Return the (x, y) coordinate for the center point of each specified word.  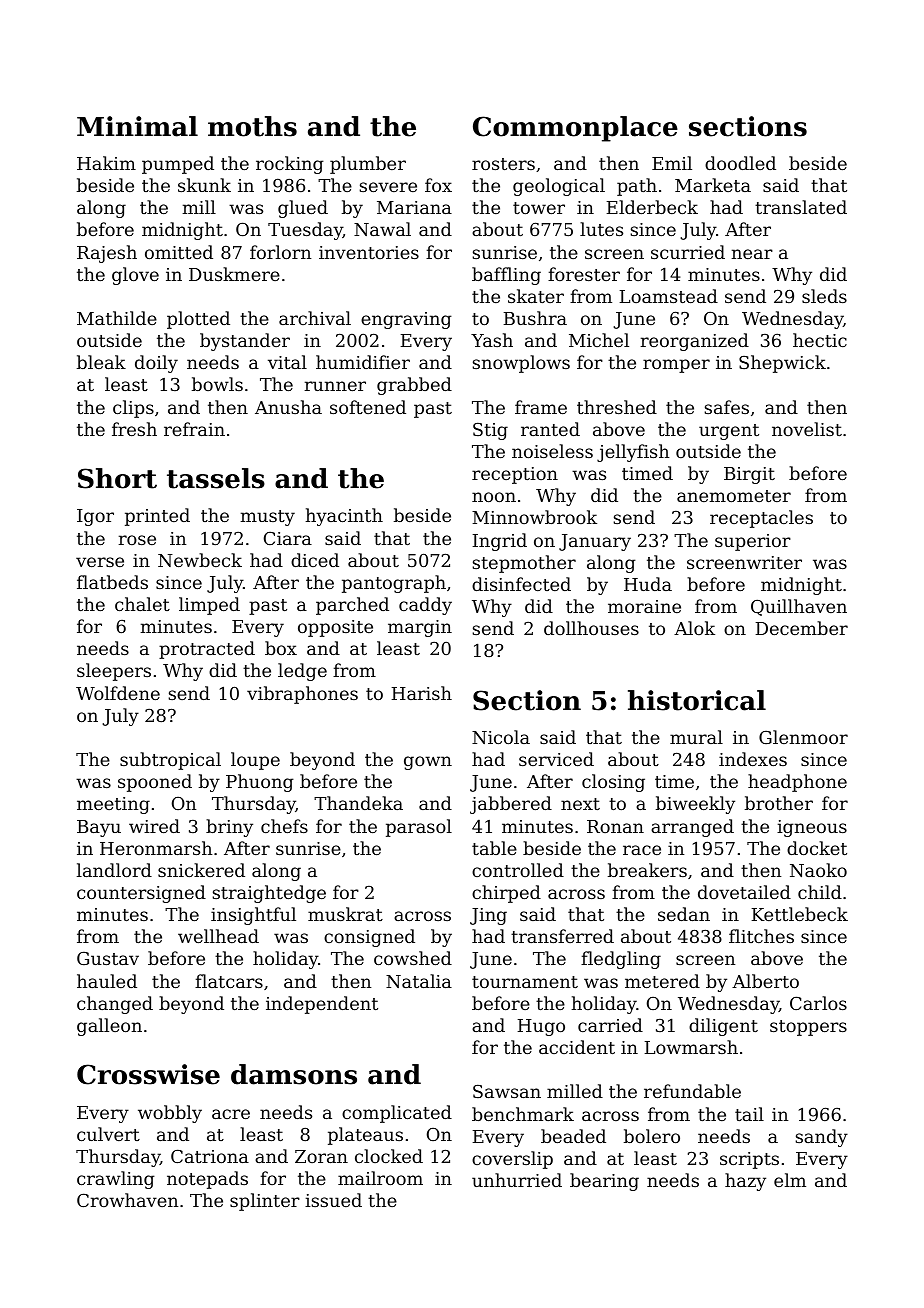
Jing (488, 916)
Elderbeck (652, 207)
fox (438, 185)
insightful (253, 916)
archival (315, 318)
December (802, 628)
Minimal (137, 126)
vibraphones (302, 695)
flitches (761, 936)
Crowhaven (127, 1200)
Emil (672, 163)
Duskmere (234, 274)
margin (420, 628)
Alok (694, 628)
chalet (142, 604)
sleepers (114, 672)
